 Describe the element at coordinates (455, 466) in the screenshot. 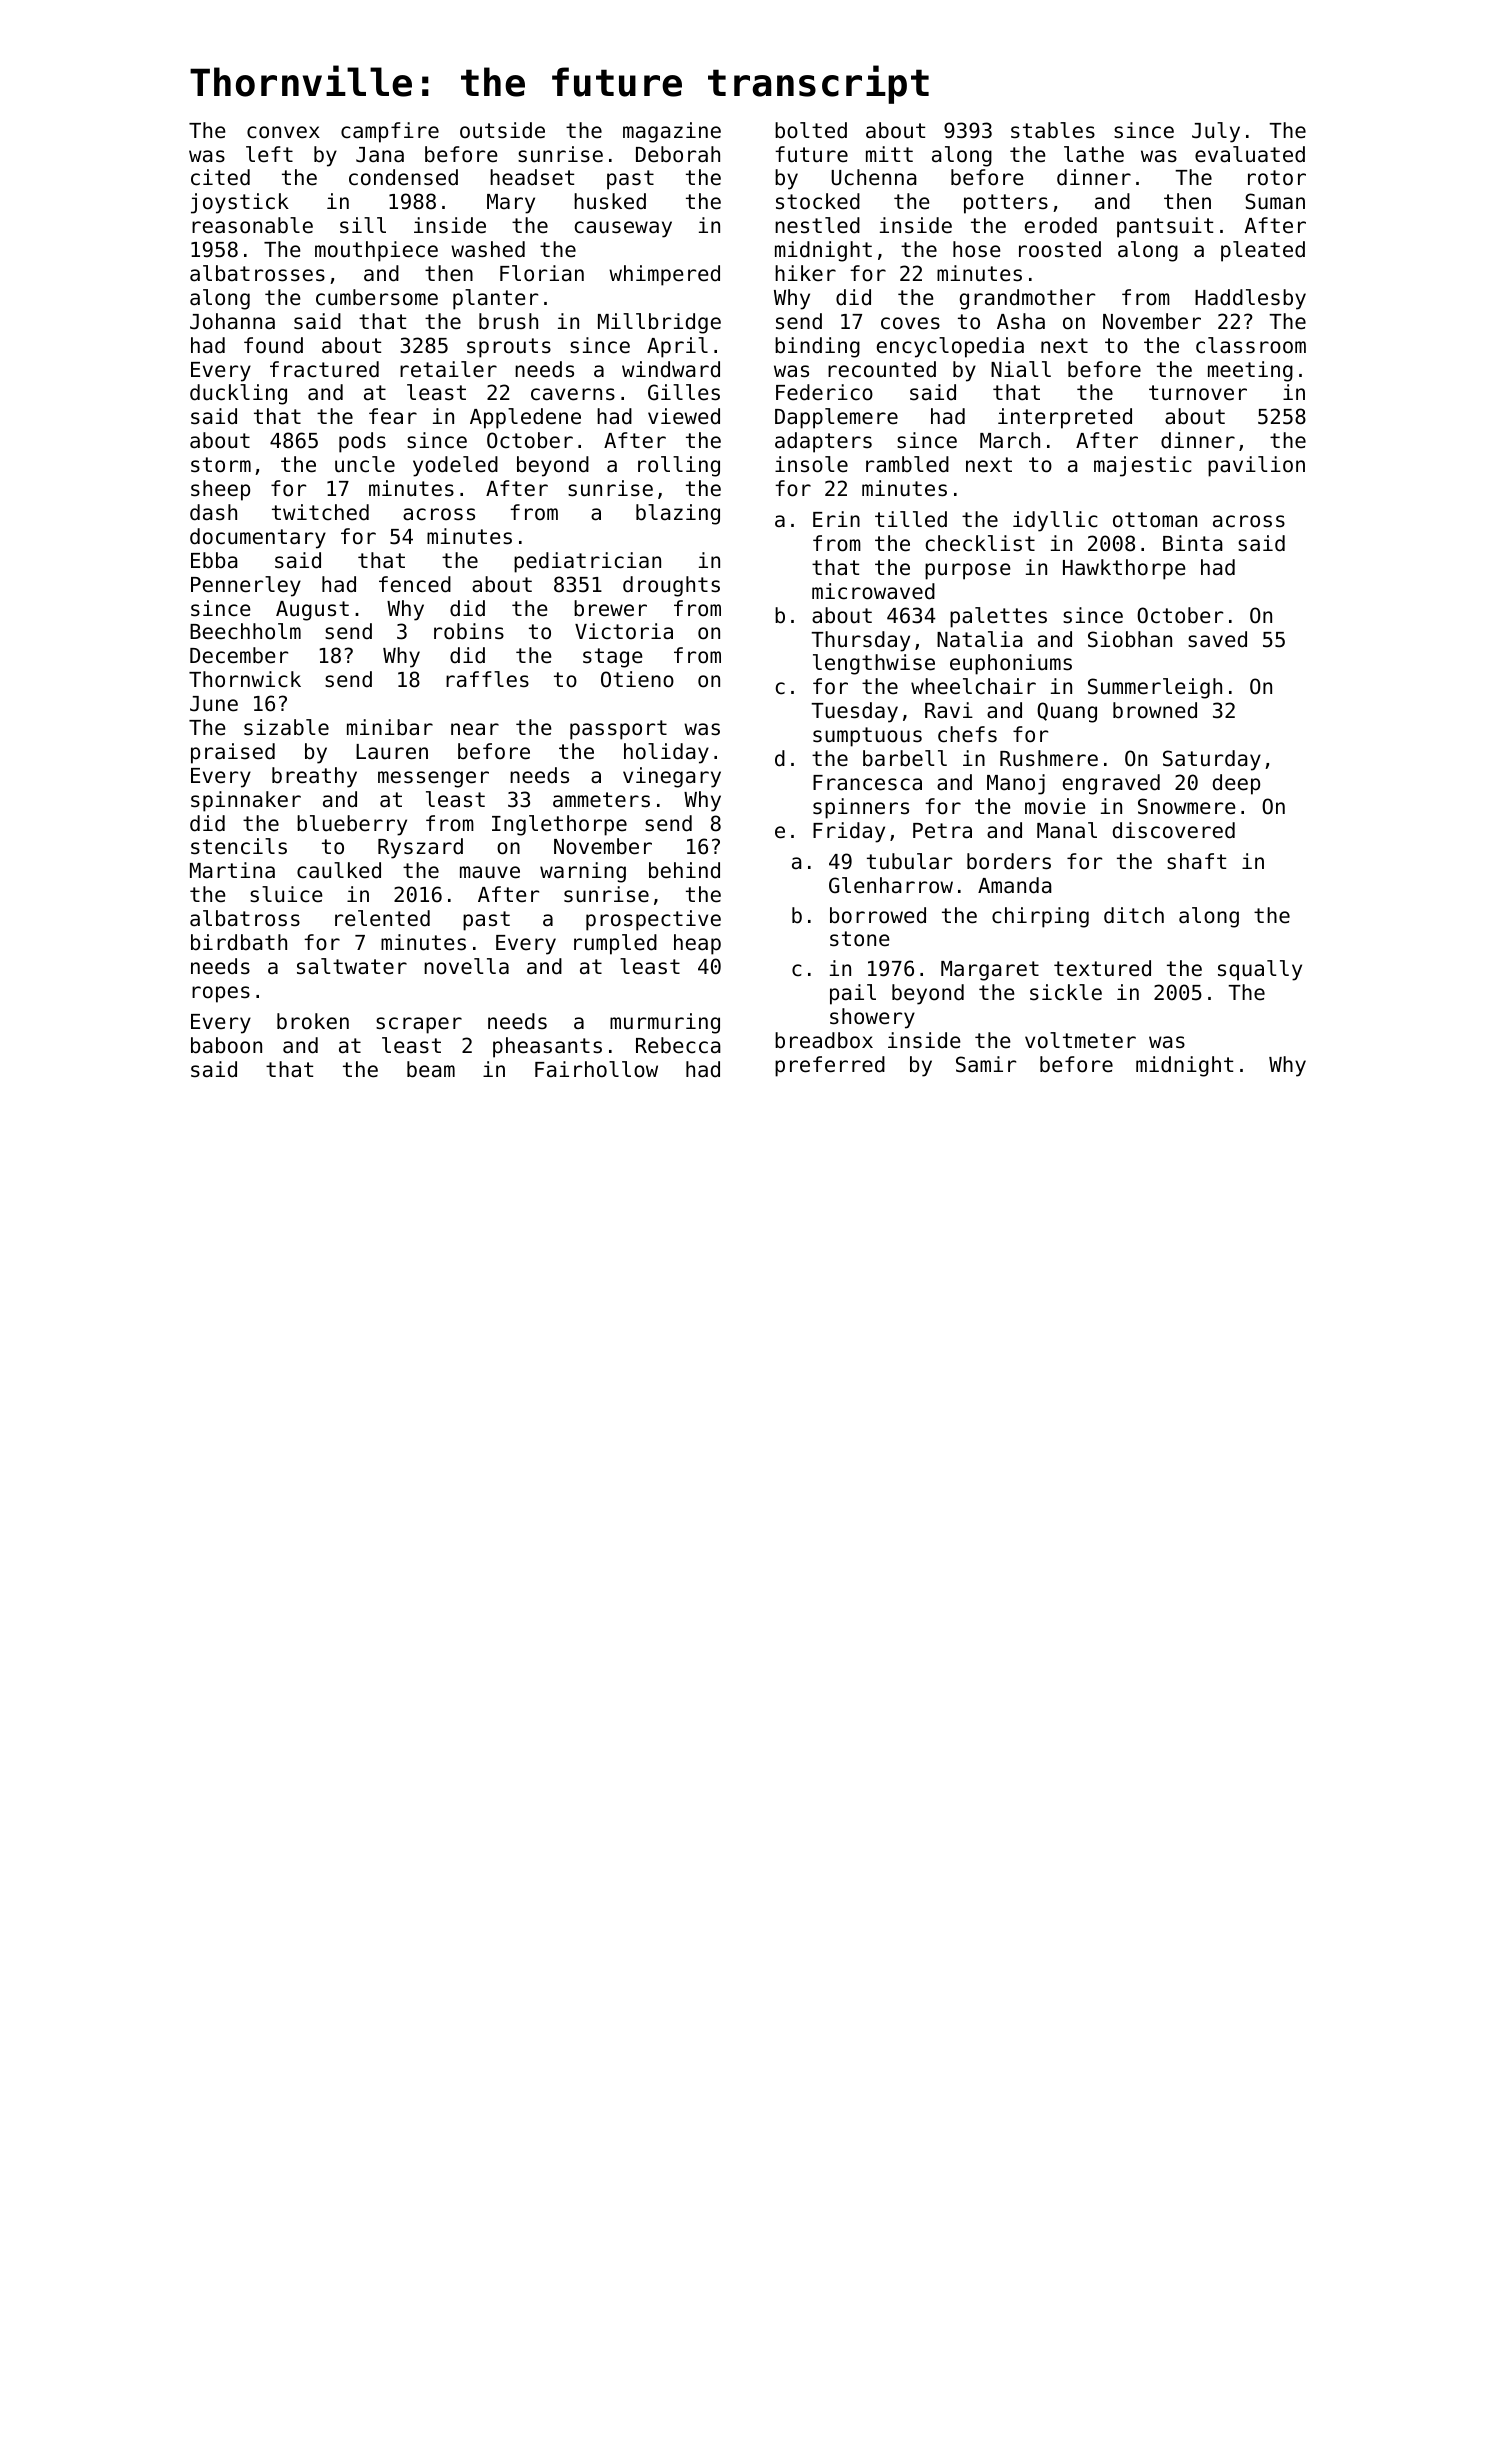

I see `yodeled` at that location.
